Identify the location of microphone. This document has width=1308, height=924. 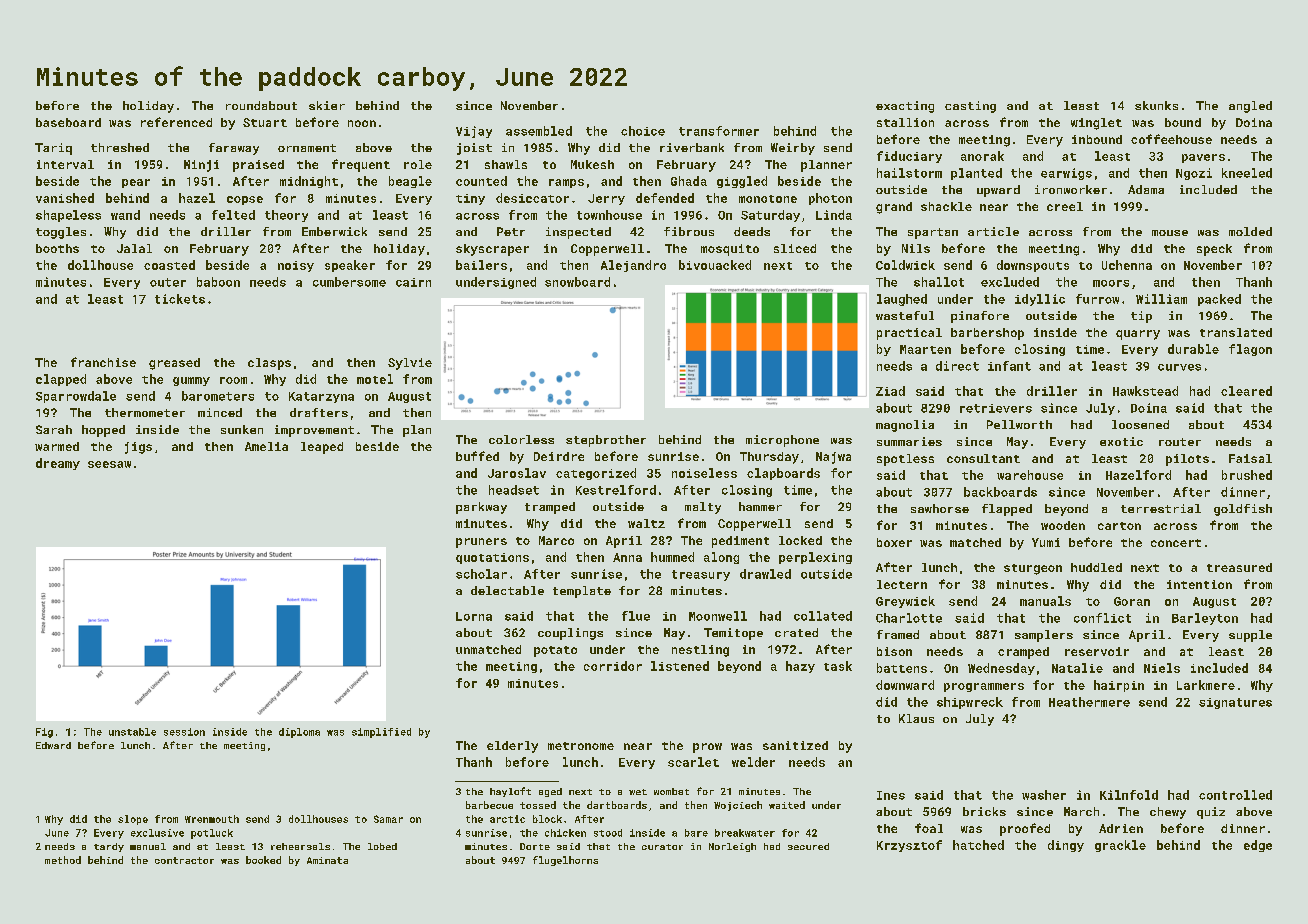
(782, 441).
